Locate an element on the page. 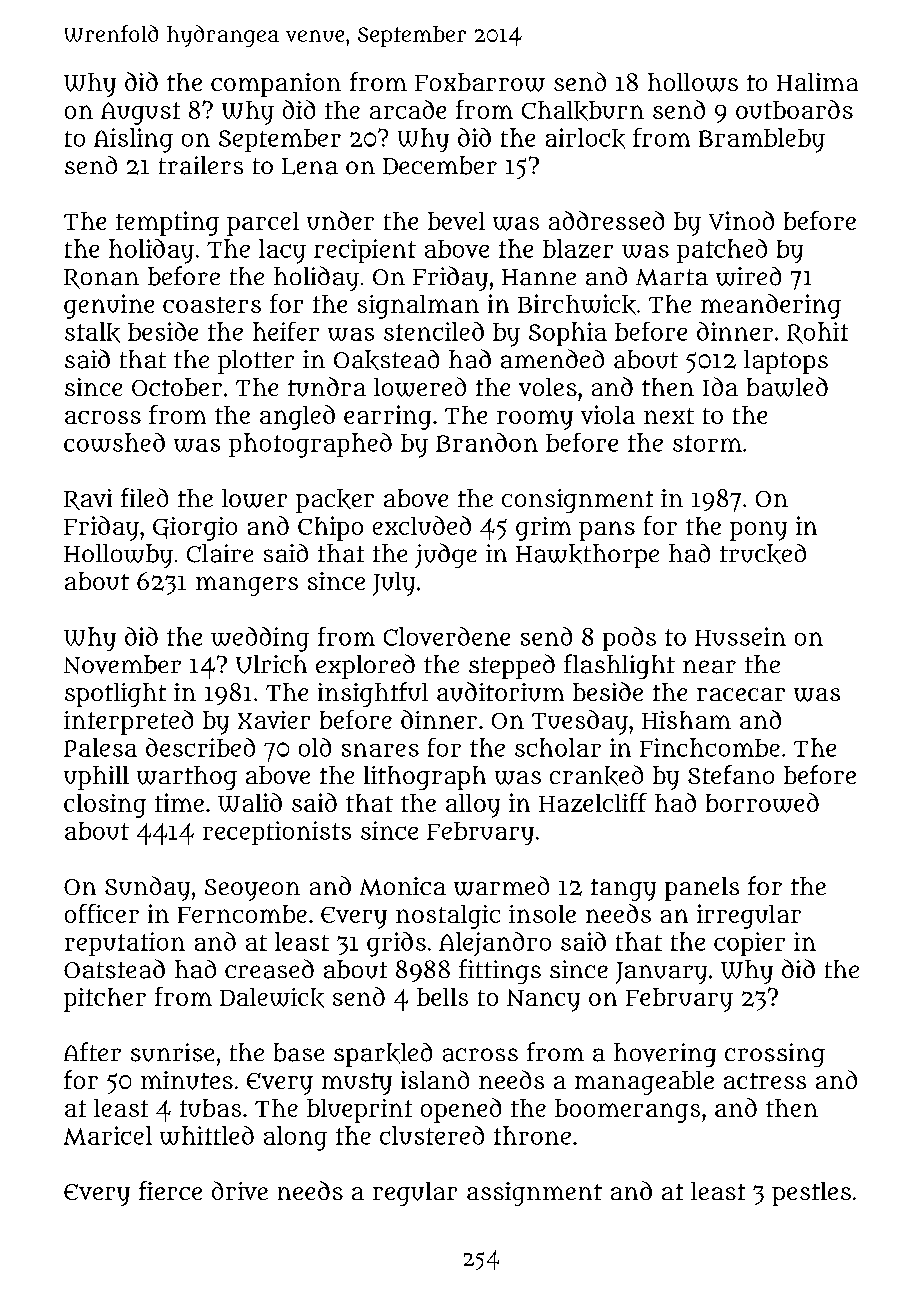 The height and width of the page is (1314, 924). patched is located at coordinates (722, 251).
